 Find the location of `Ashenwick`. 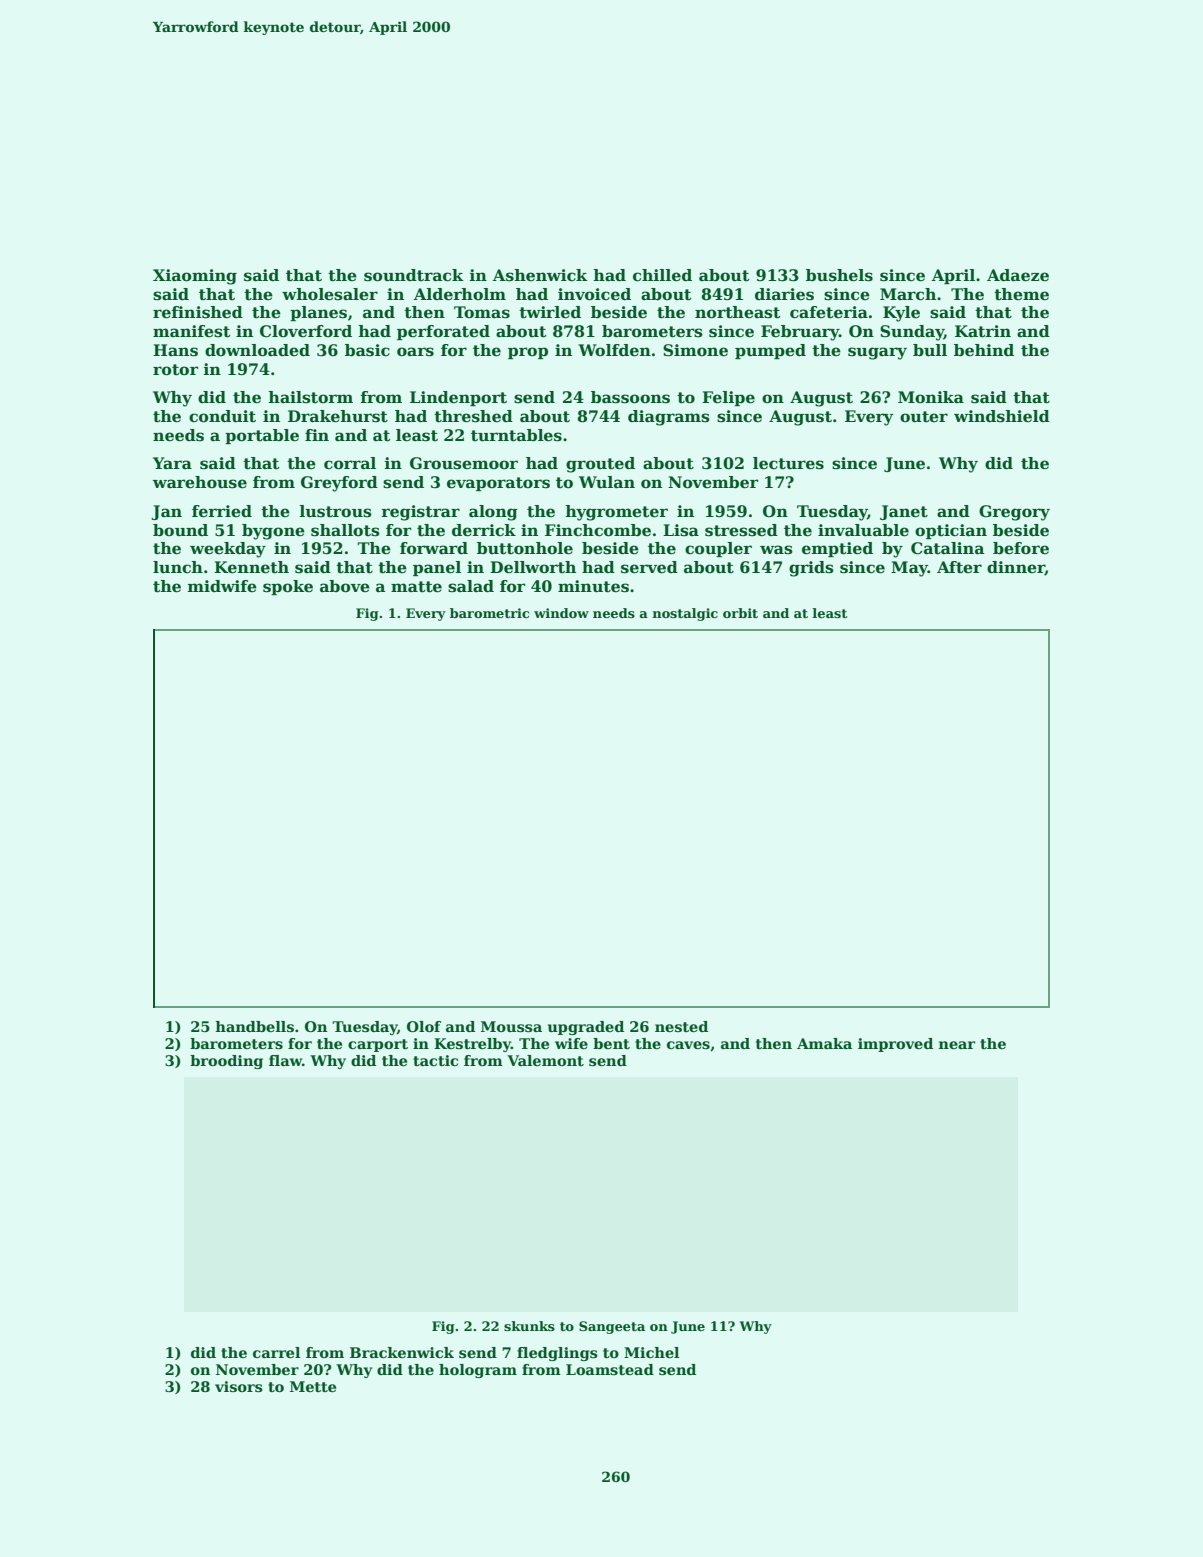

Ashenwick is located at coordinates (540, 275).
